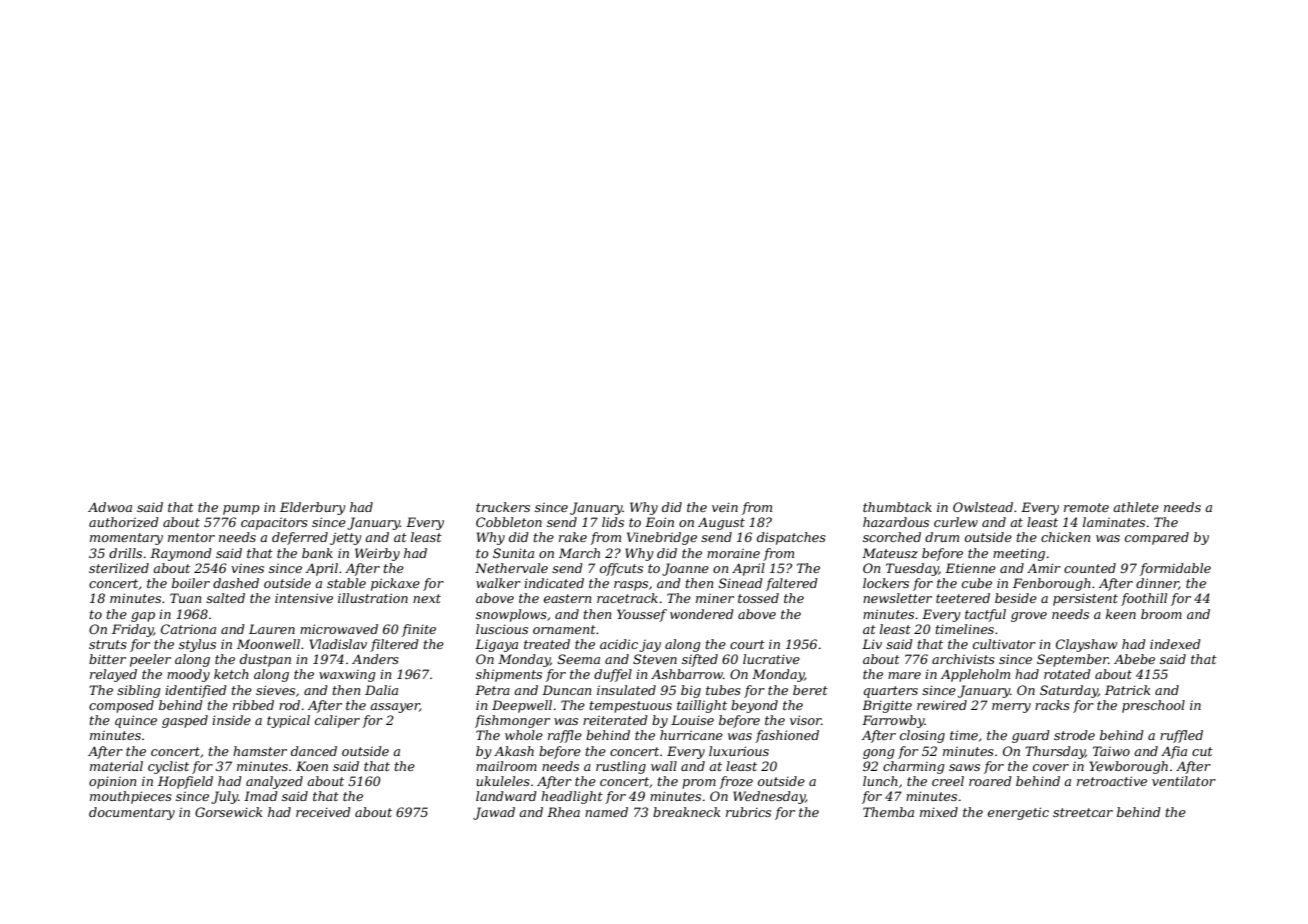 This document has width=1308, height=924. Describe the element at coordinates (686, 812) in the document. I see `breakneck` at that location.
